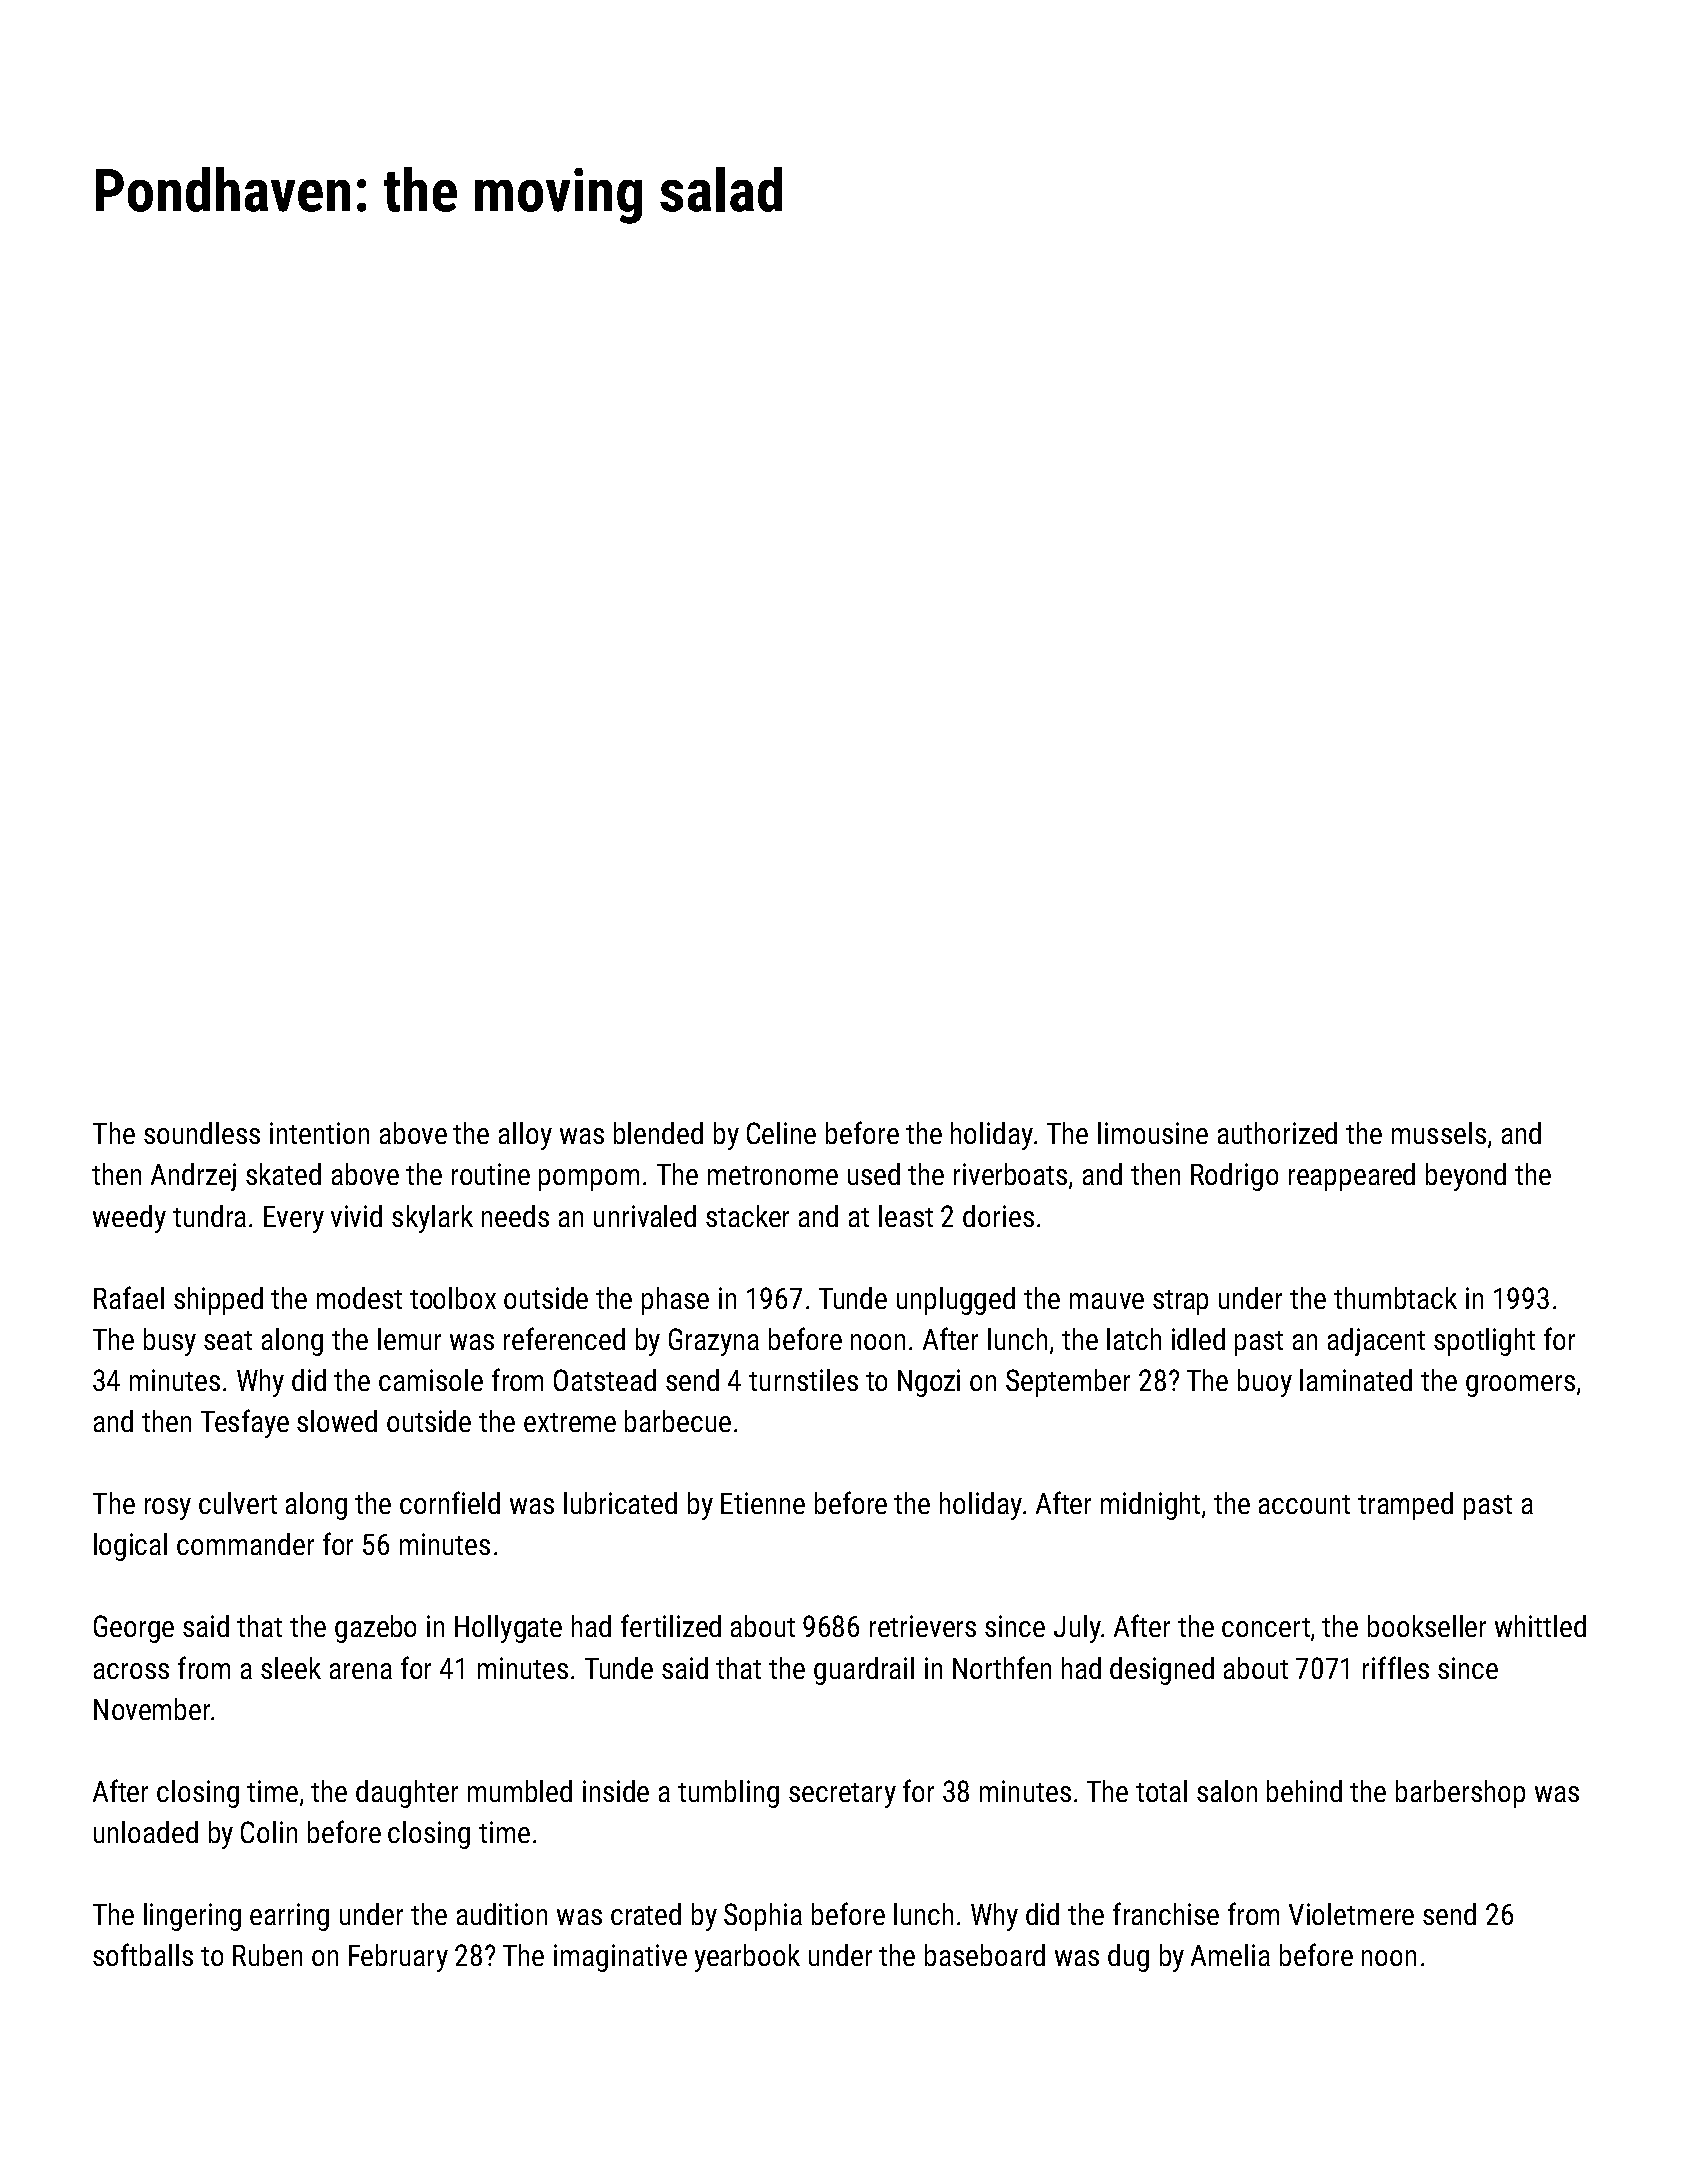 This screenshot has height=2178, width=1683. I want to click on yearbook, so click(747, 1958).
